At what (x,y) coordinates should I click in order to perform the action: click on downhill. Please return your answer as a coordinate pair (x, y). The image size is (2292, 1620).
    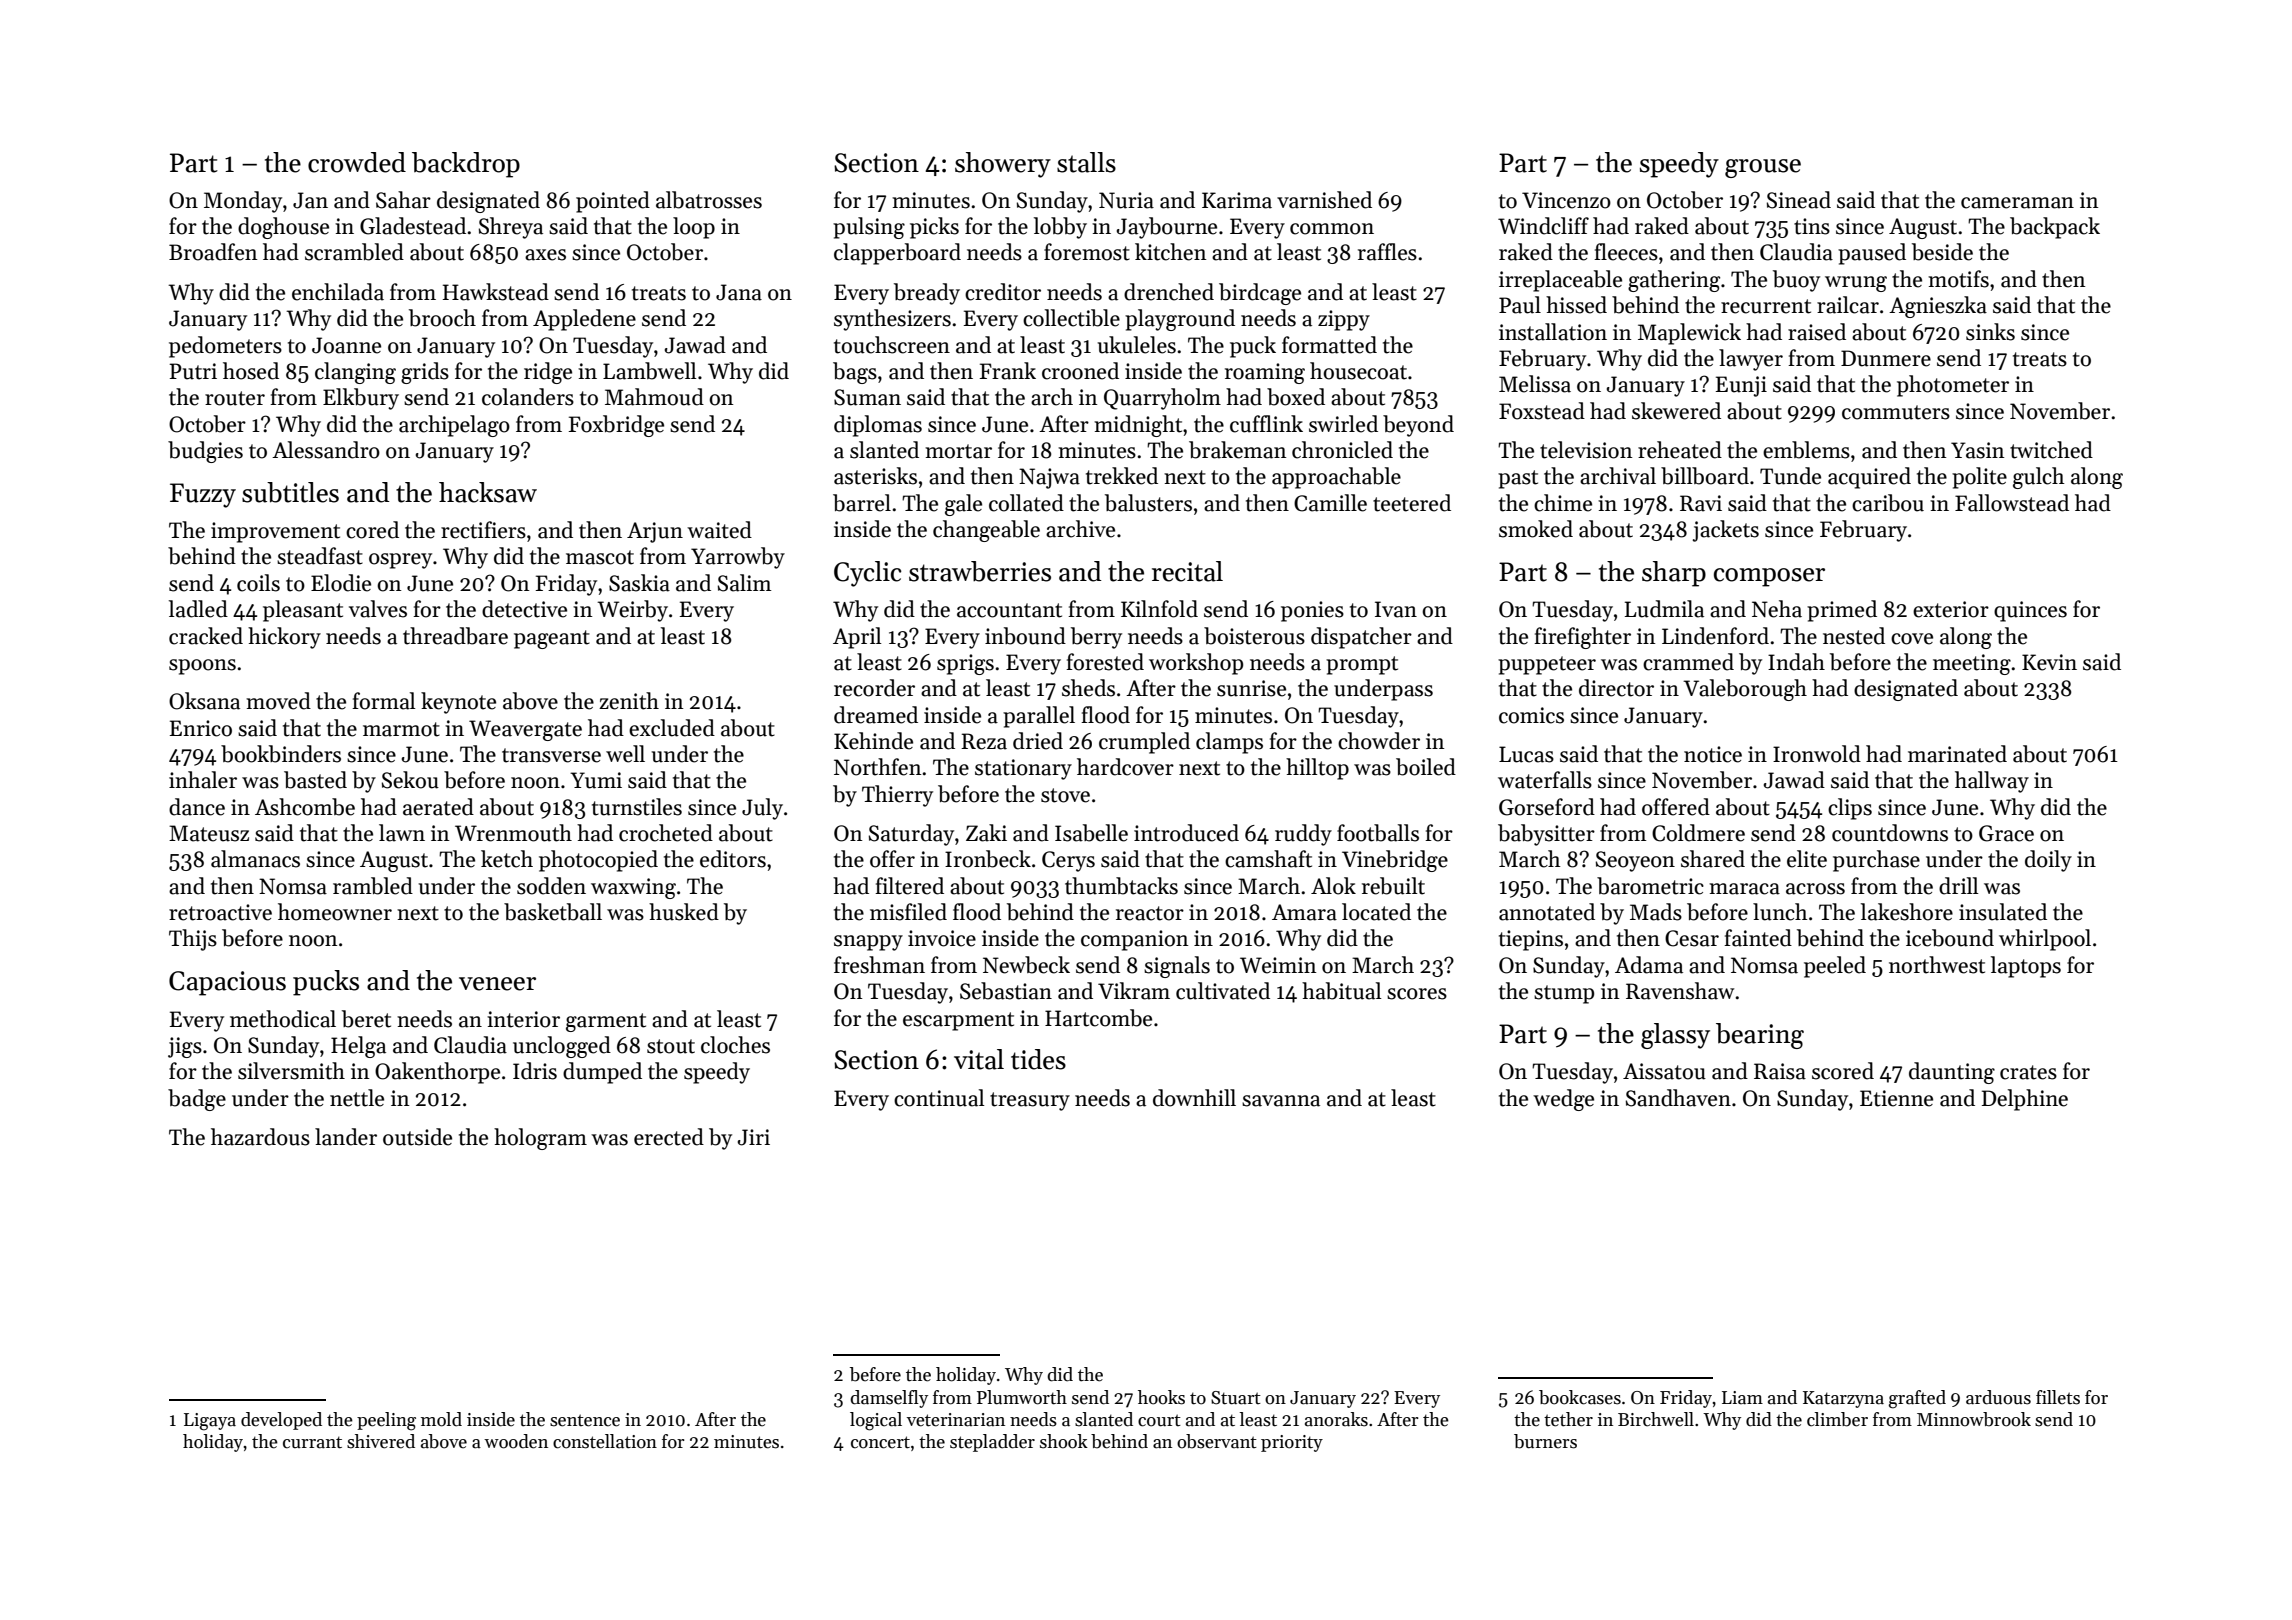
    Looking at the image, I should click on (1194, 1098).
